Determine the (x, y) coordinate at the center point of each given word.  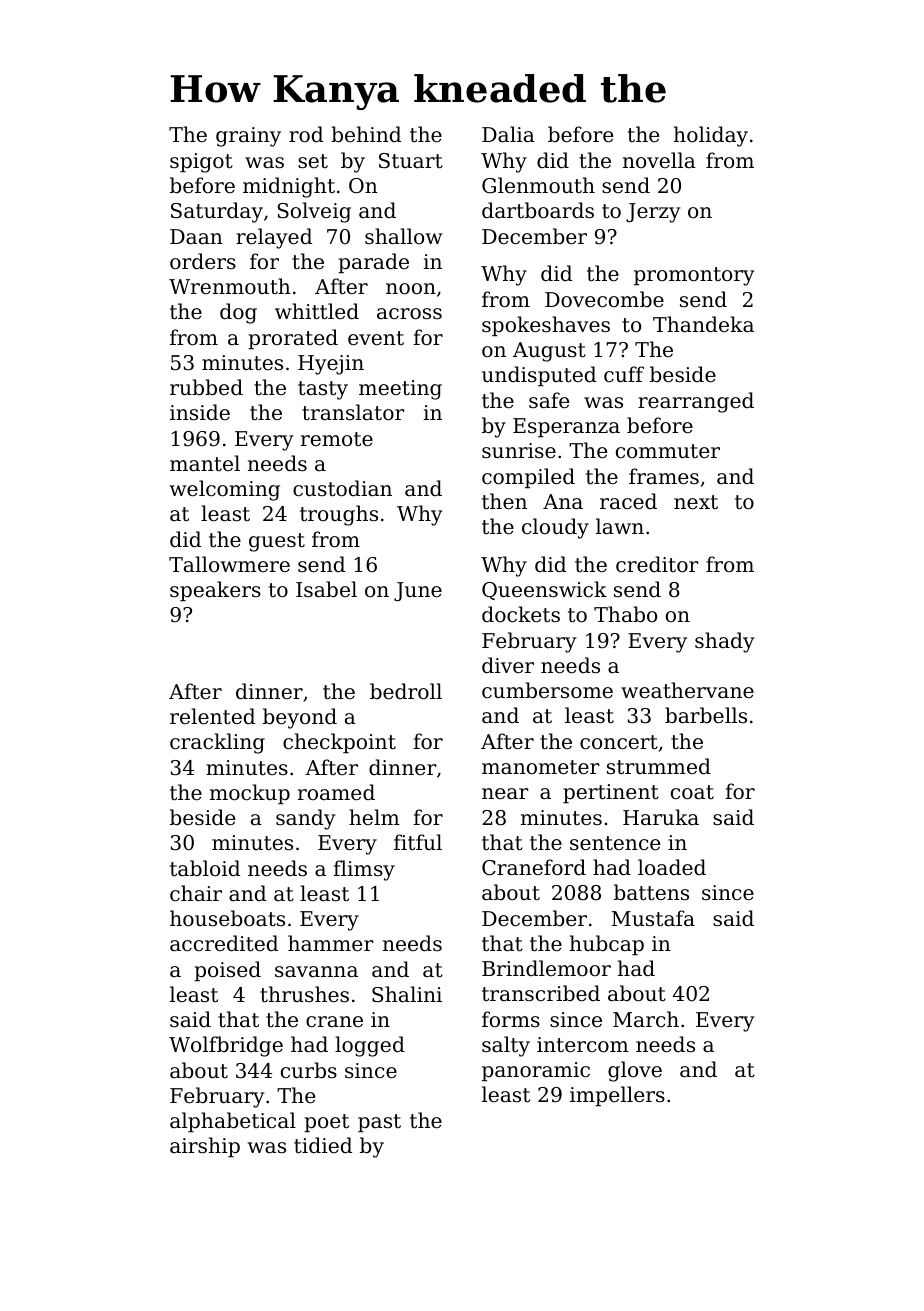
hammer (330, 943)
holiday (711, 136)
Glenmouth (538, 185)
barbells (706, 715)
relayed (274, 238)
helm (374, 817)
